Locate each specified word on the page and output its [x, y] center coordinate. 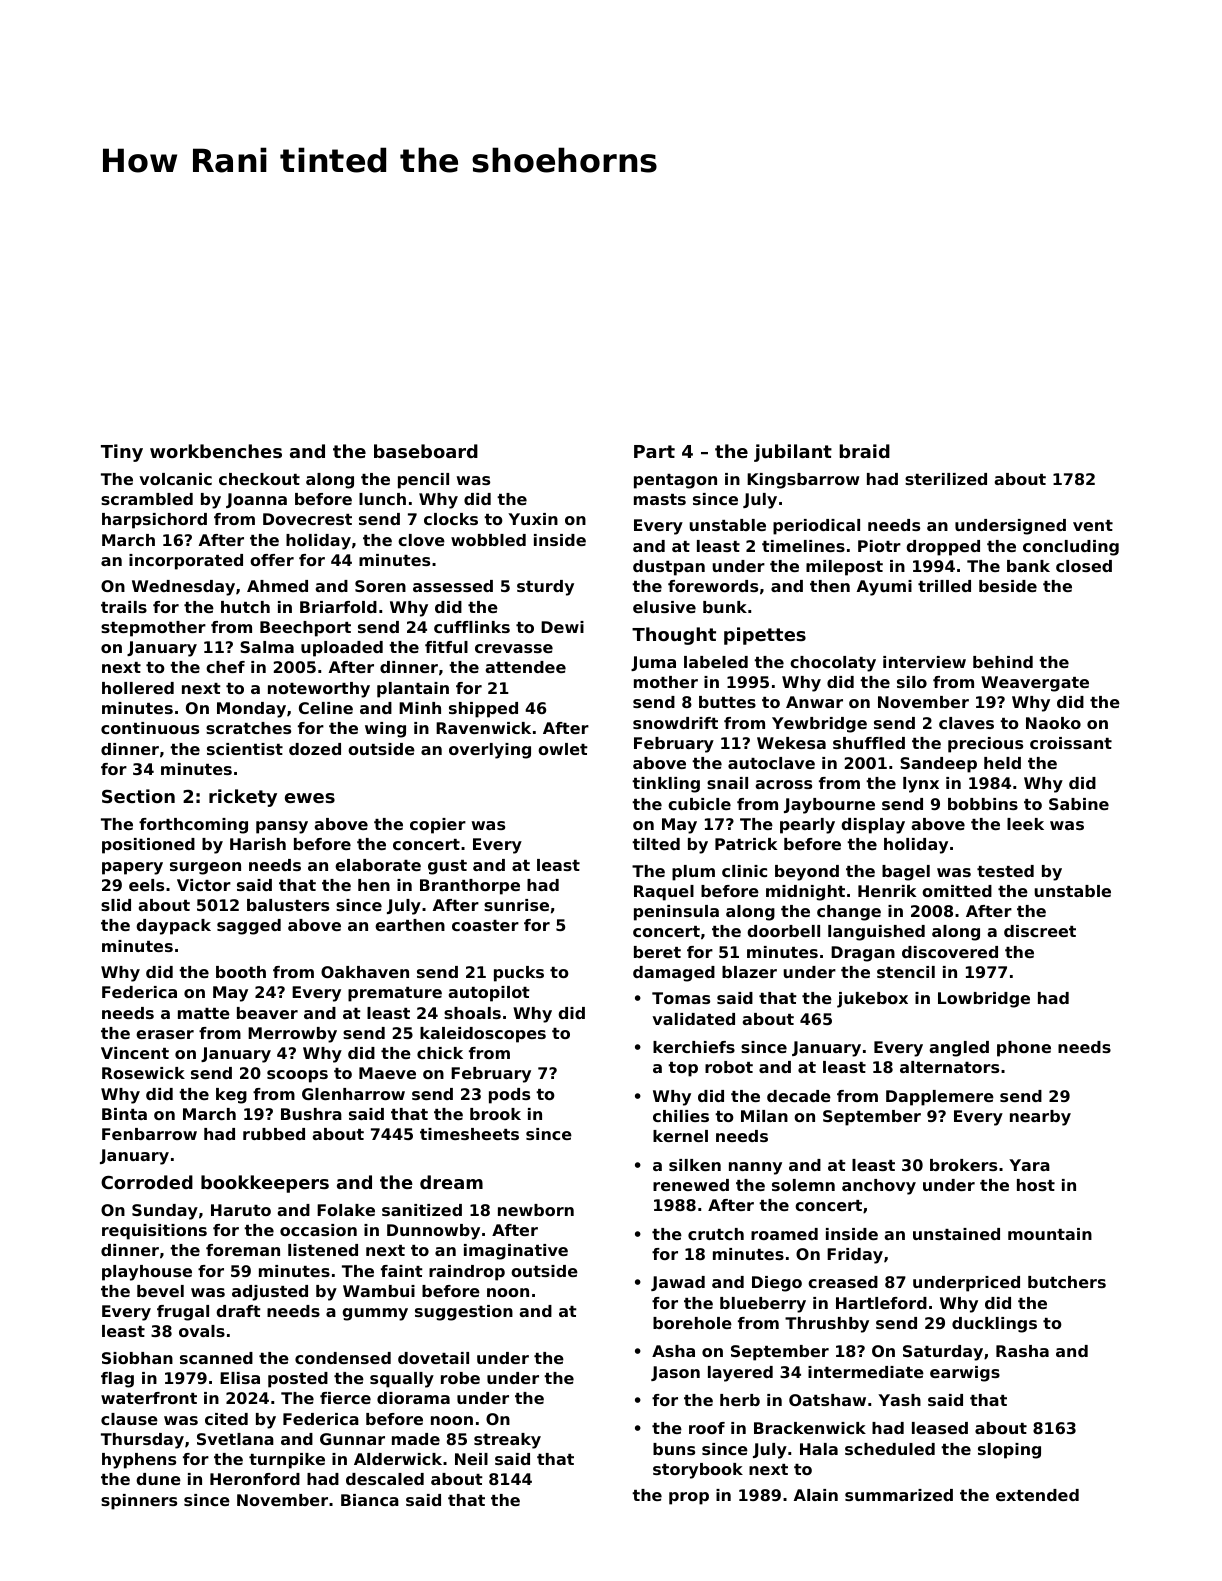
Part [654, 451]
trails [124, 607]
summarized [899, 1495]
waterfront [149, 1398]
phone [1024, 1049]
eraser [165, 1034]
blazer [749, 972]
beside [1008, 586]
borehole [692, 1323]
